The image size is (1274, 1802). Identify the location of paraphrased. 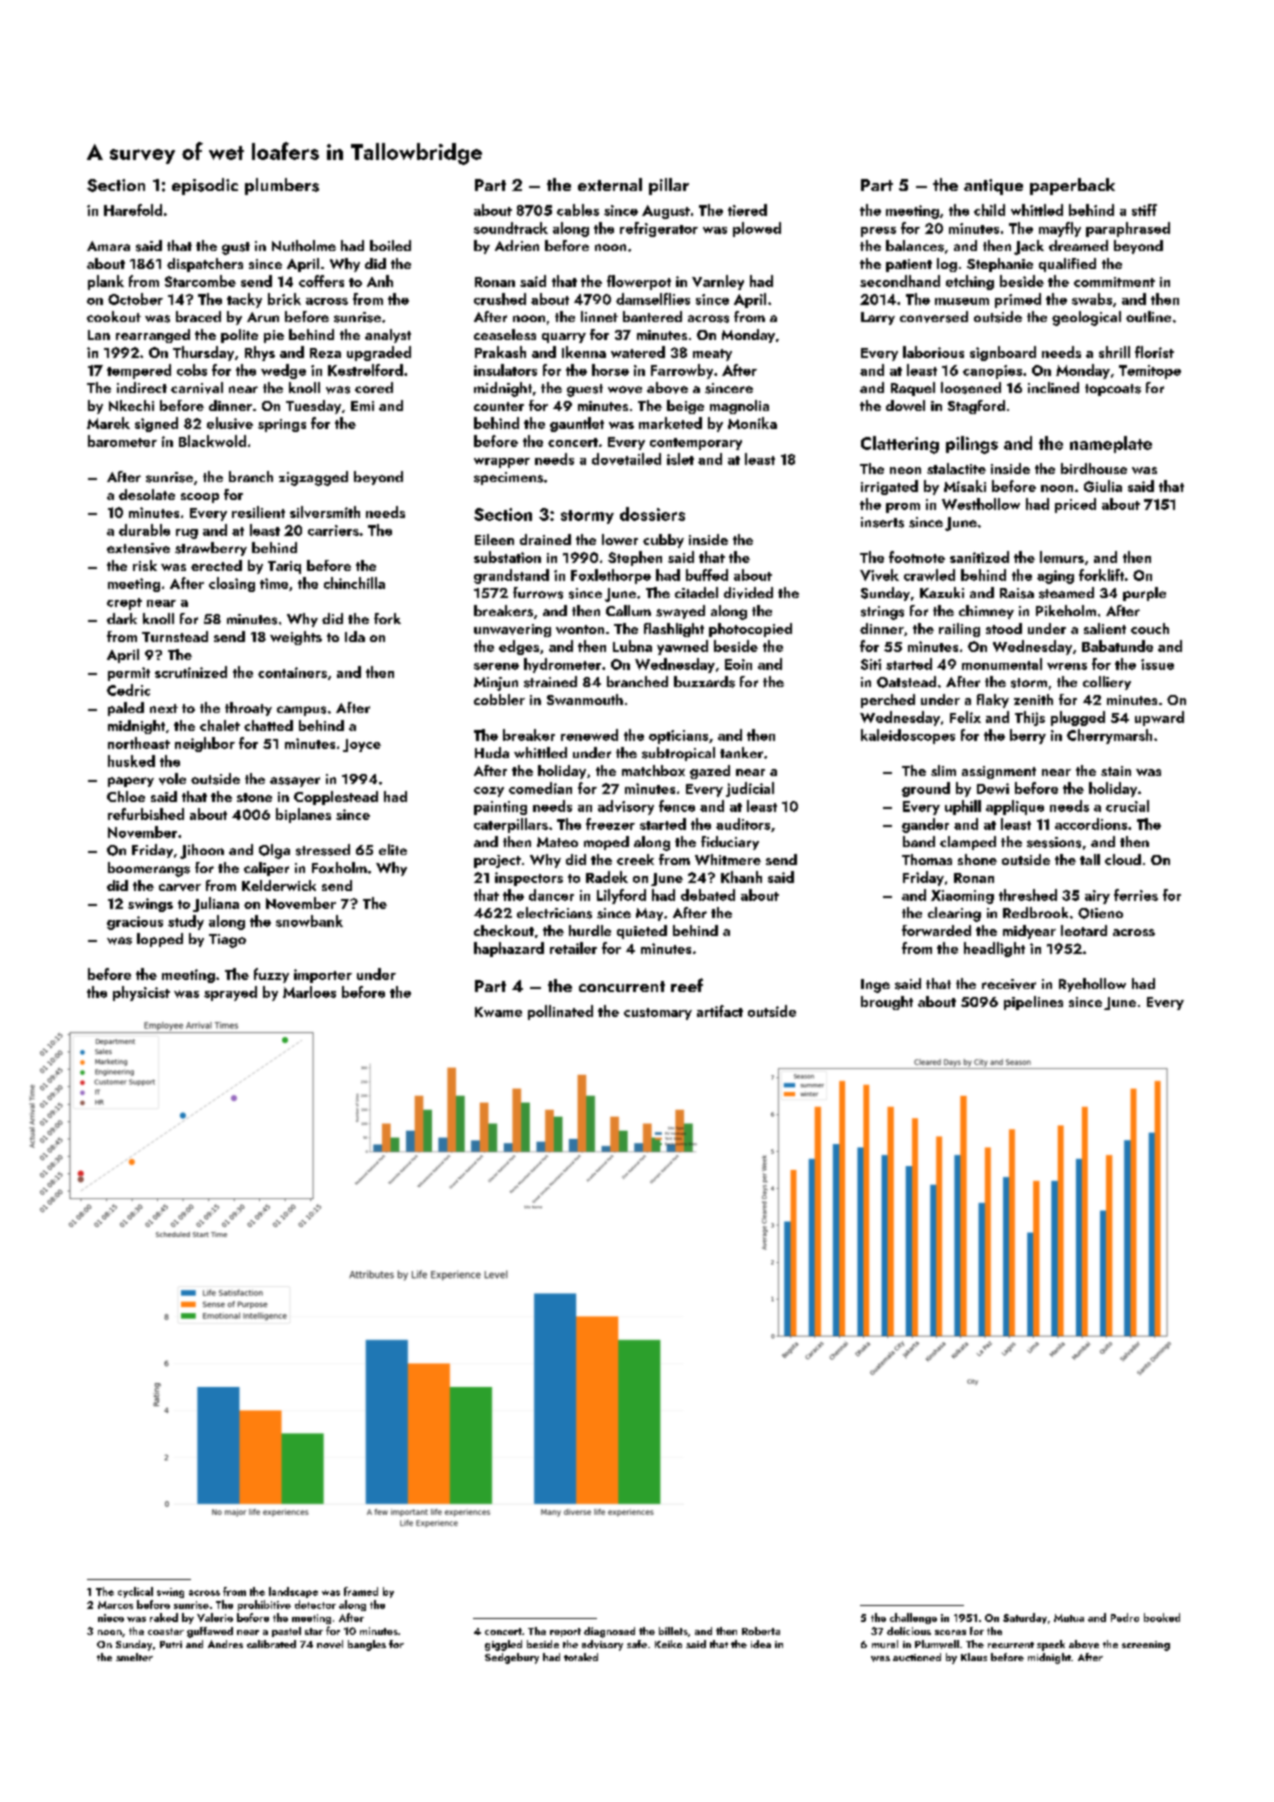
(1128, 229).
